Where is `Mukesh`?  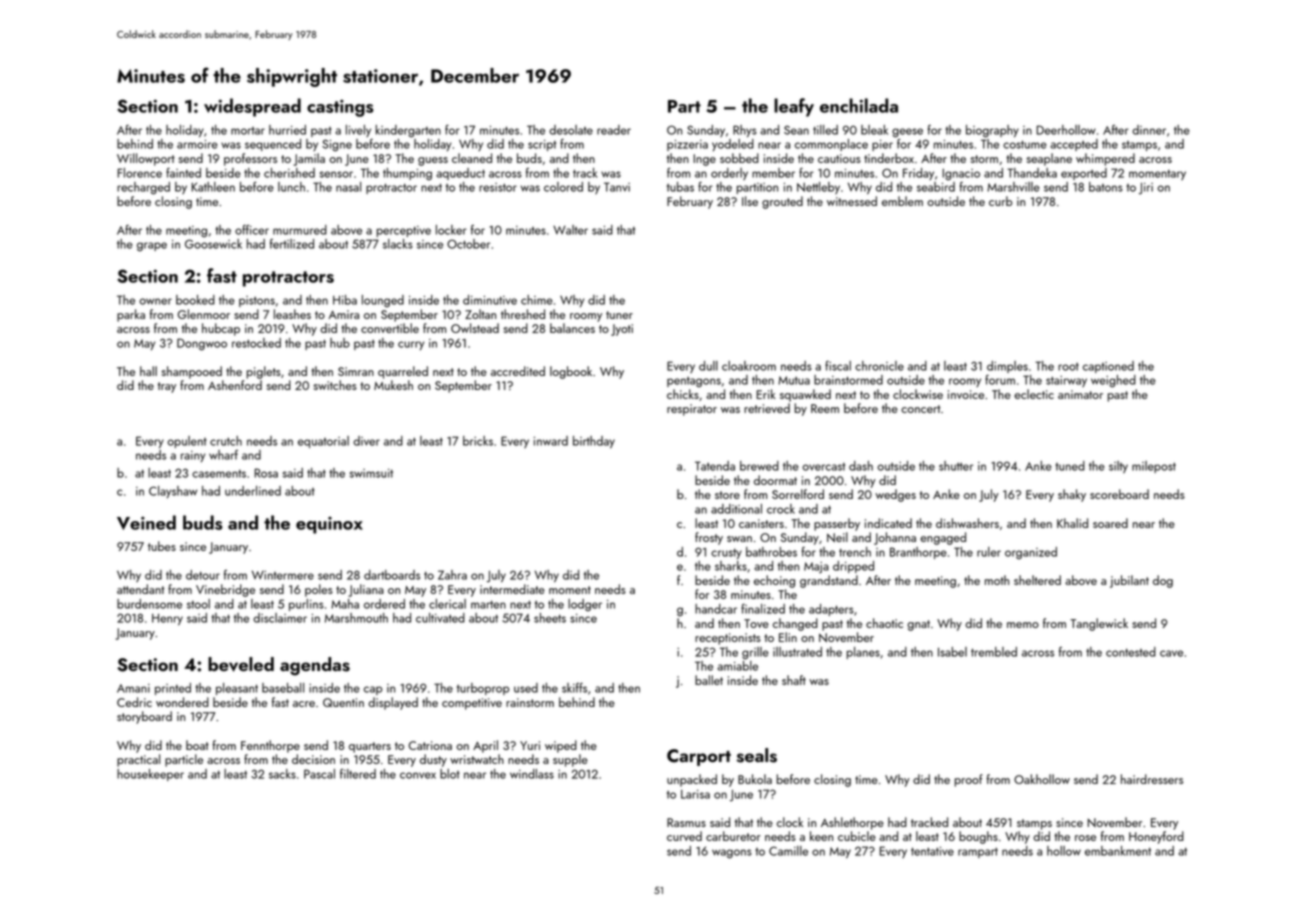 Mukesh is located at coordinates (393, 385).
